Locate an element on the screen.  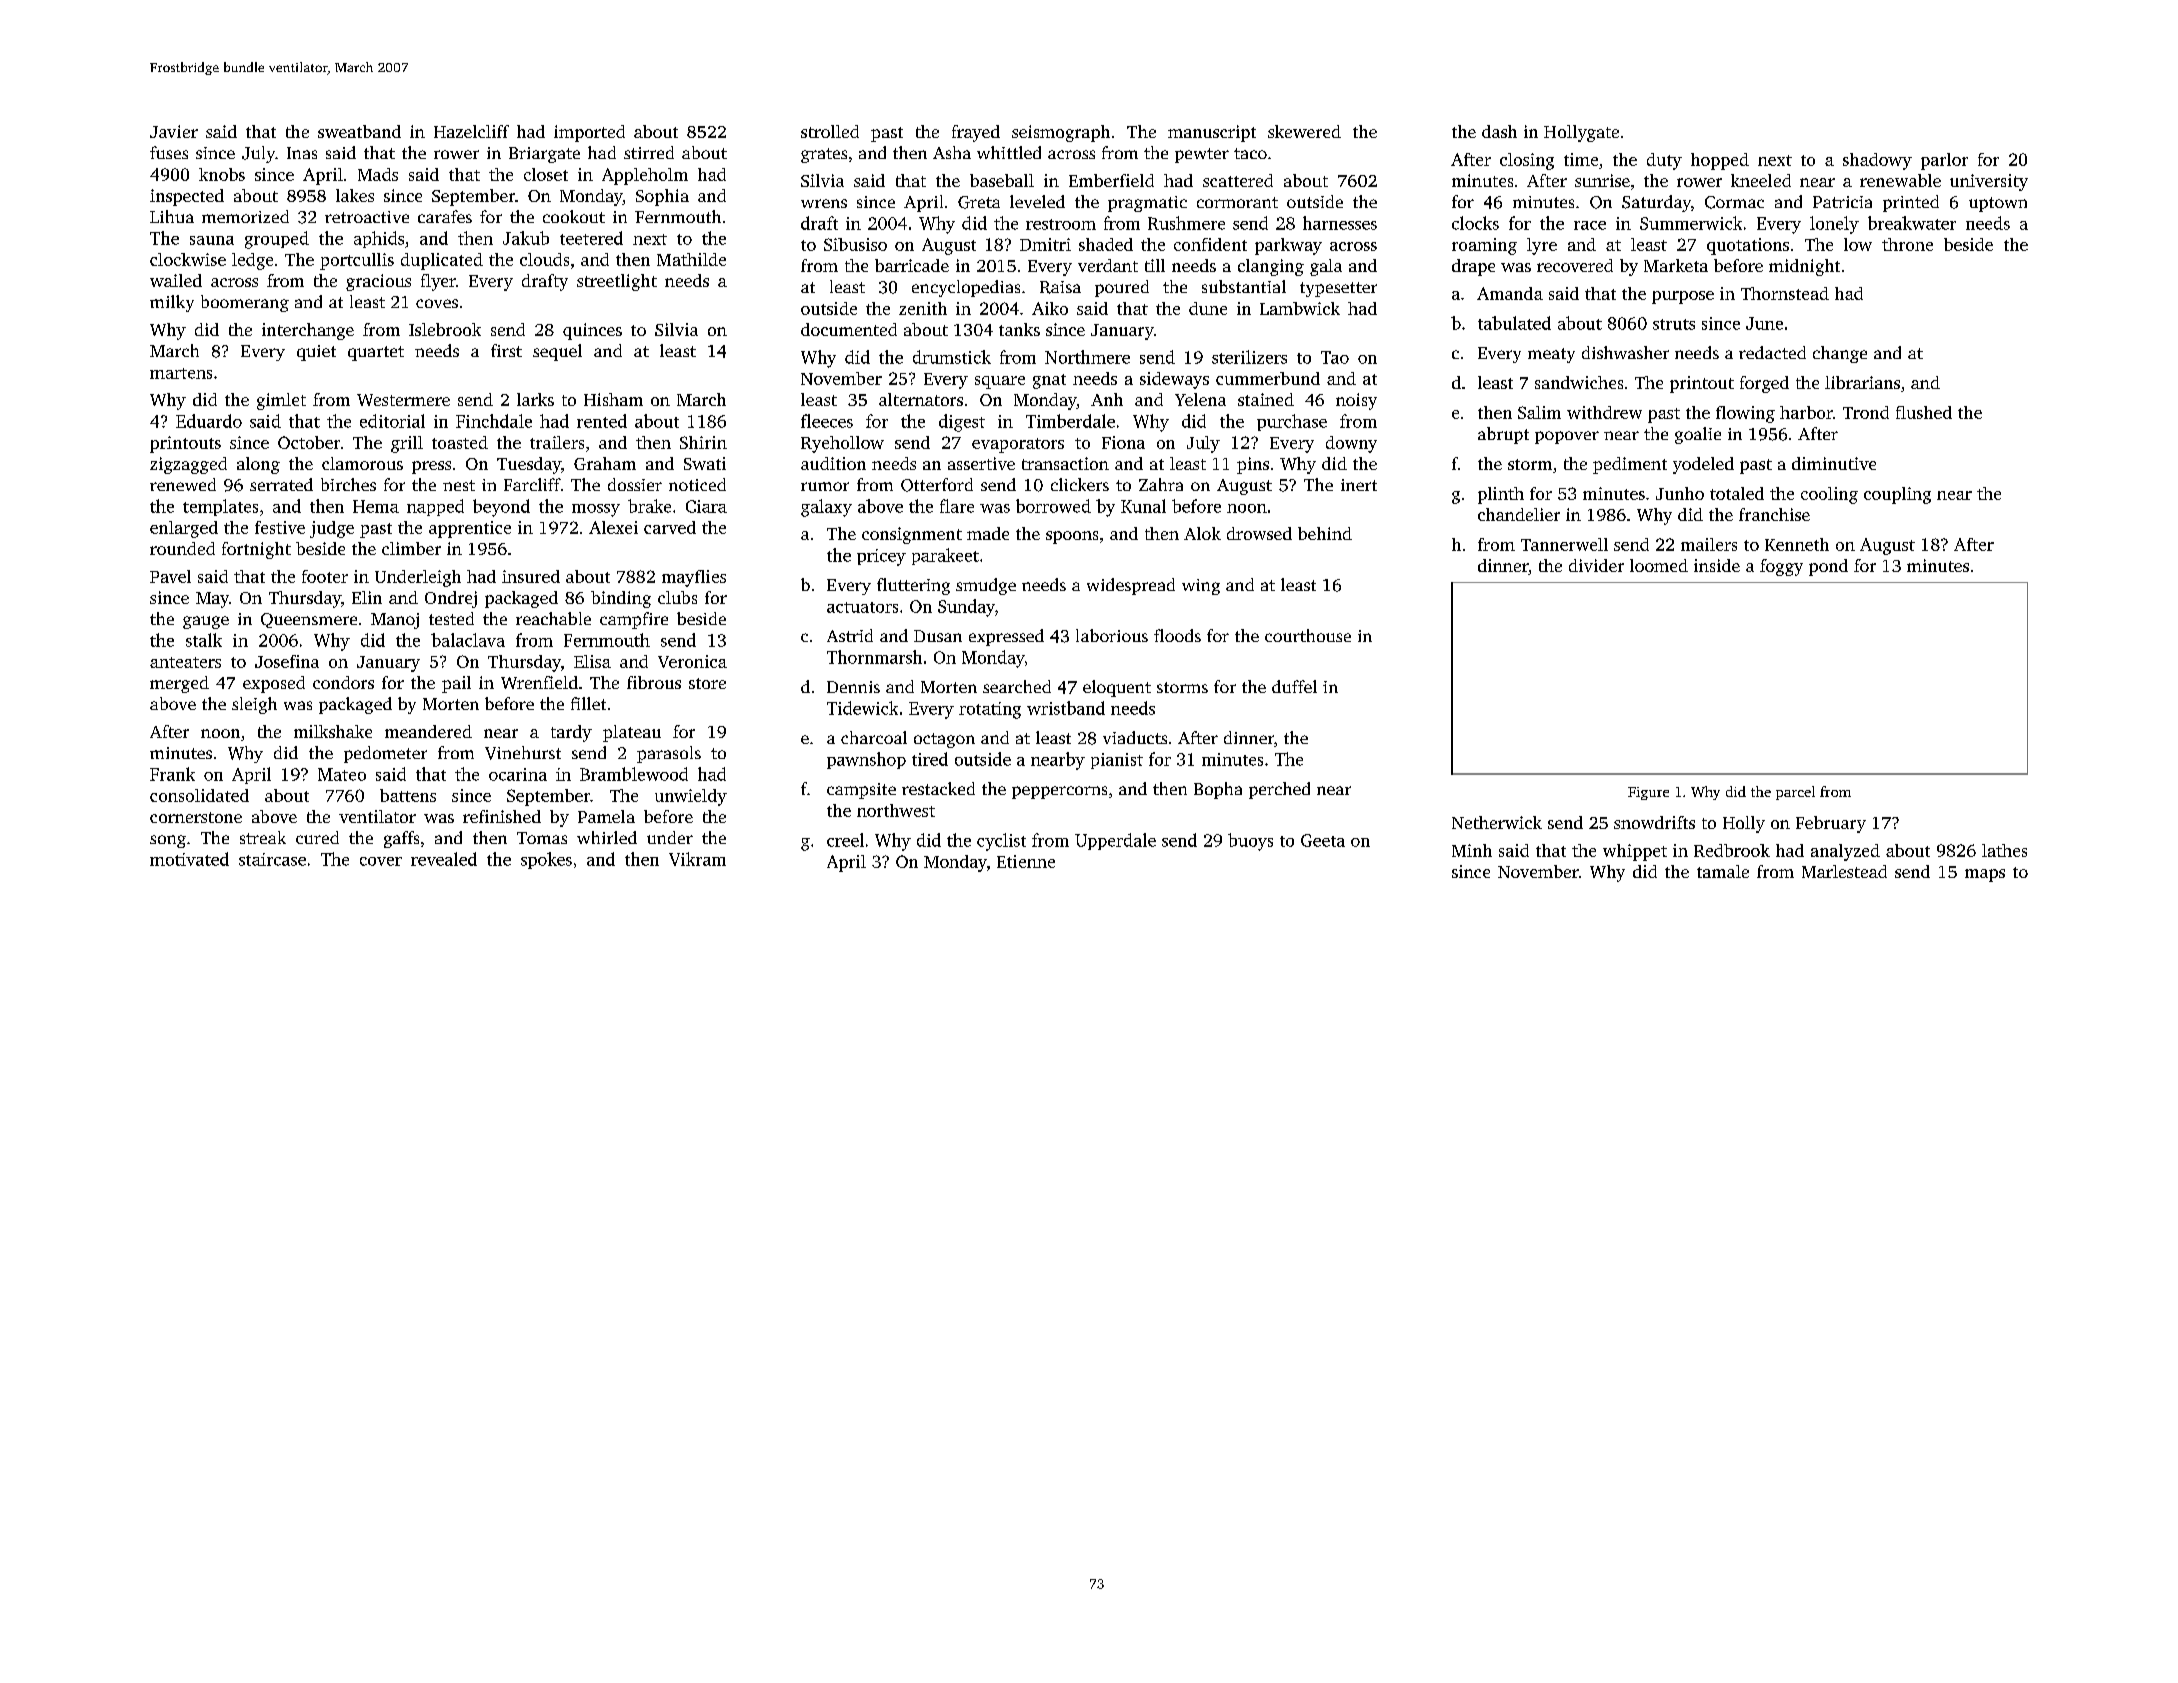
charcoal is located at coordinates (874, 737).
